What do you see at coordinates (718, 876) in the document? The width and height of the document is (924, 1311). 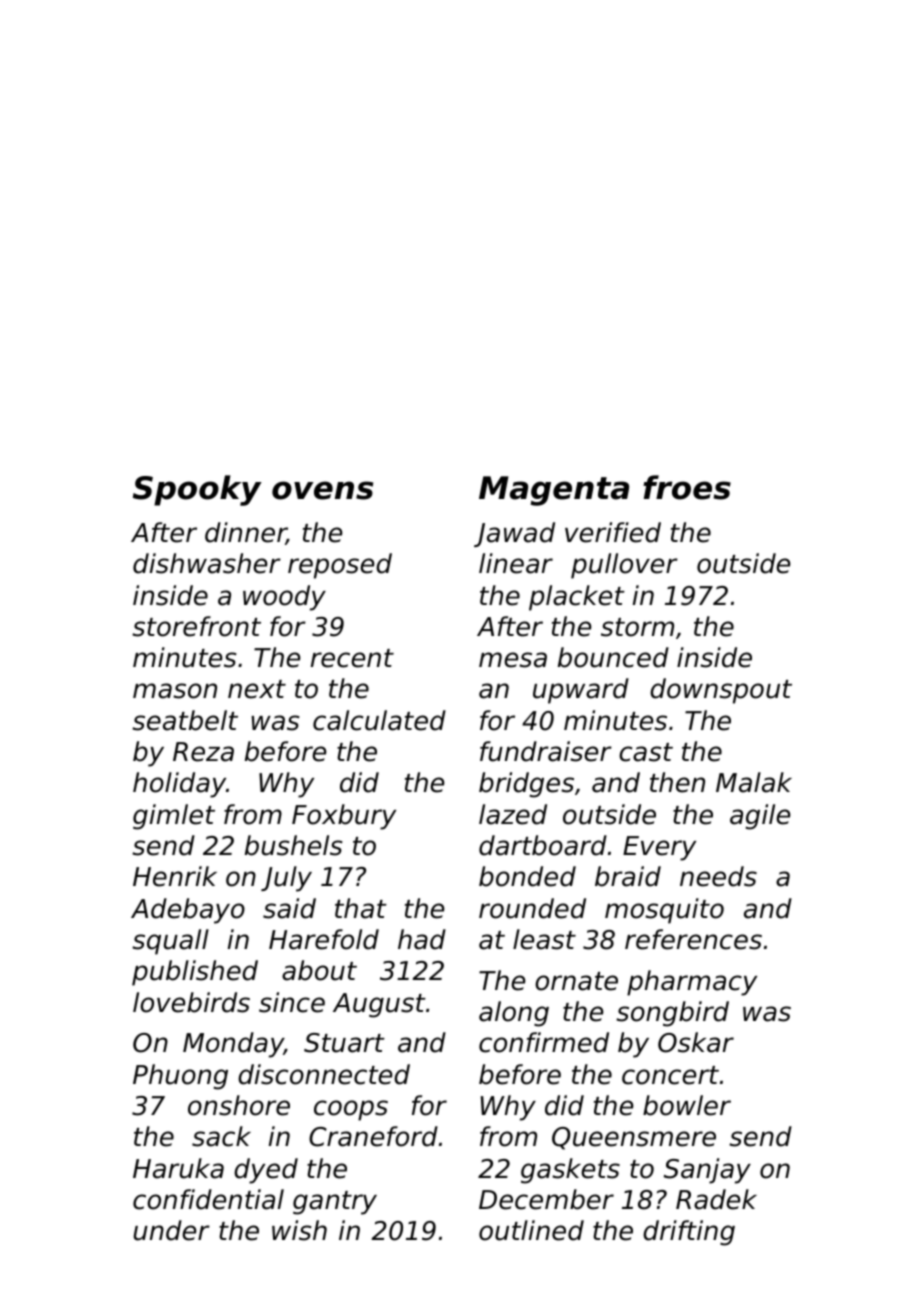 I see `needs` at bounding box center [718, 876].
